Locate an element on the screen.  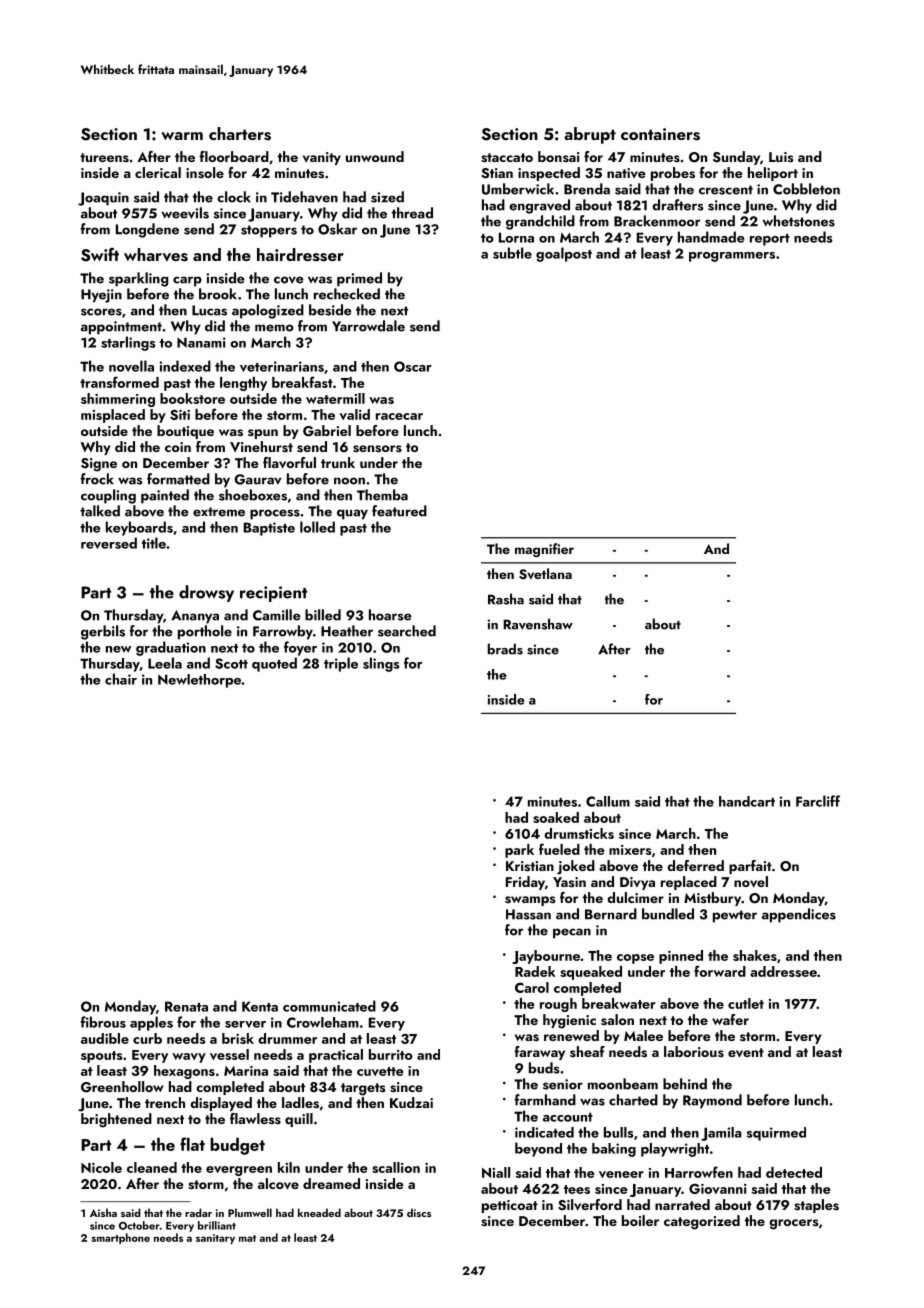
sanitary is located at coordinates (215, 1239).
